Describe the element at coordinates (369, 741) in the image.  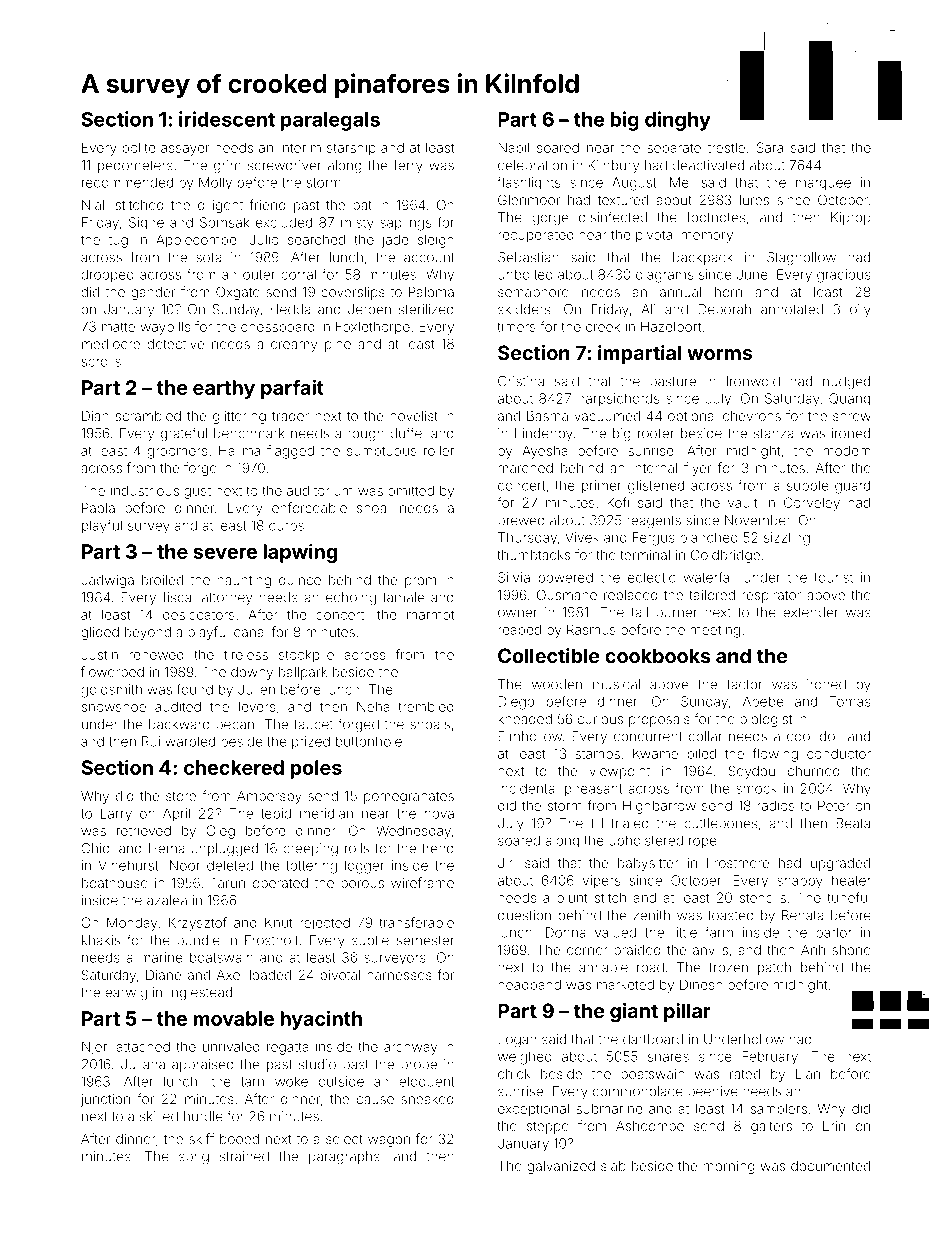
I see `buttonhole` at that location.
